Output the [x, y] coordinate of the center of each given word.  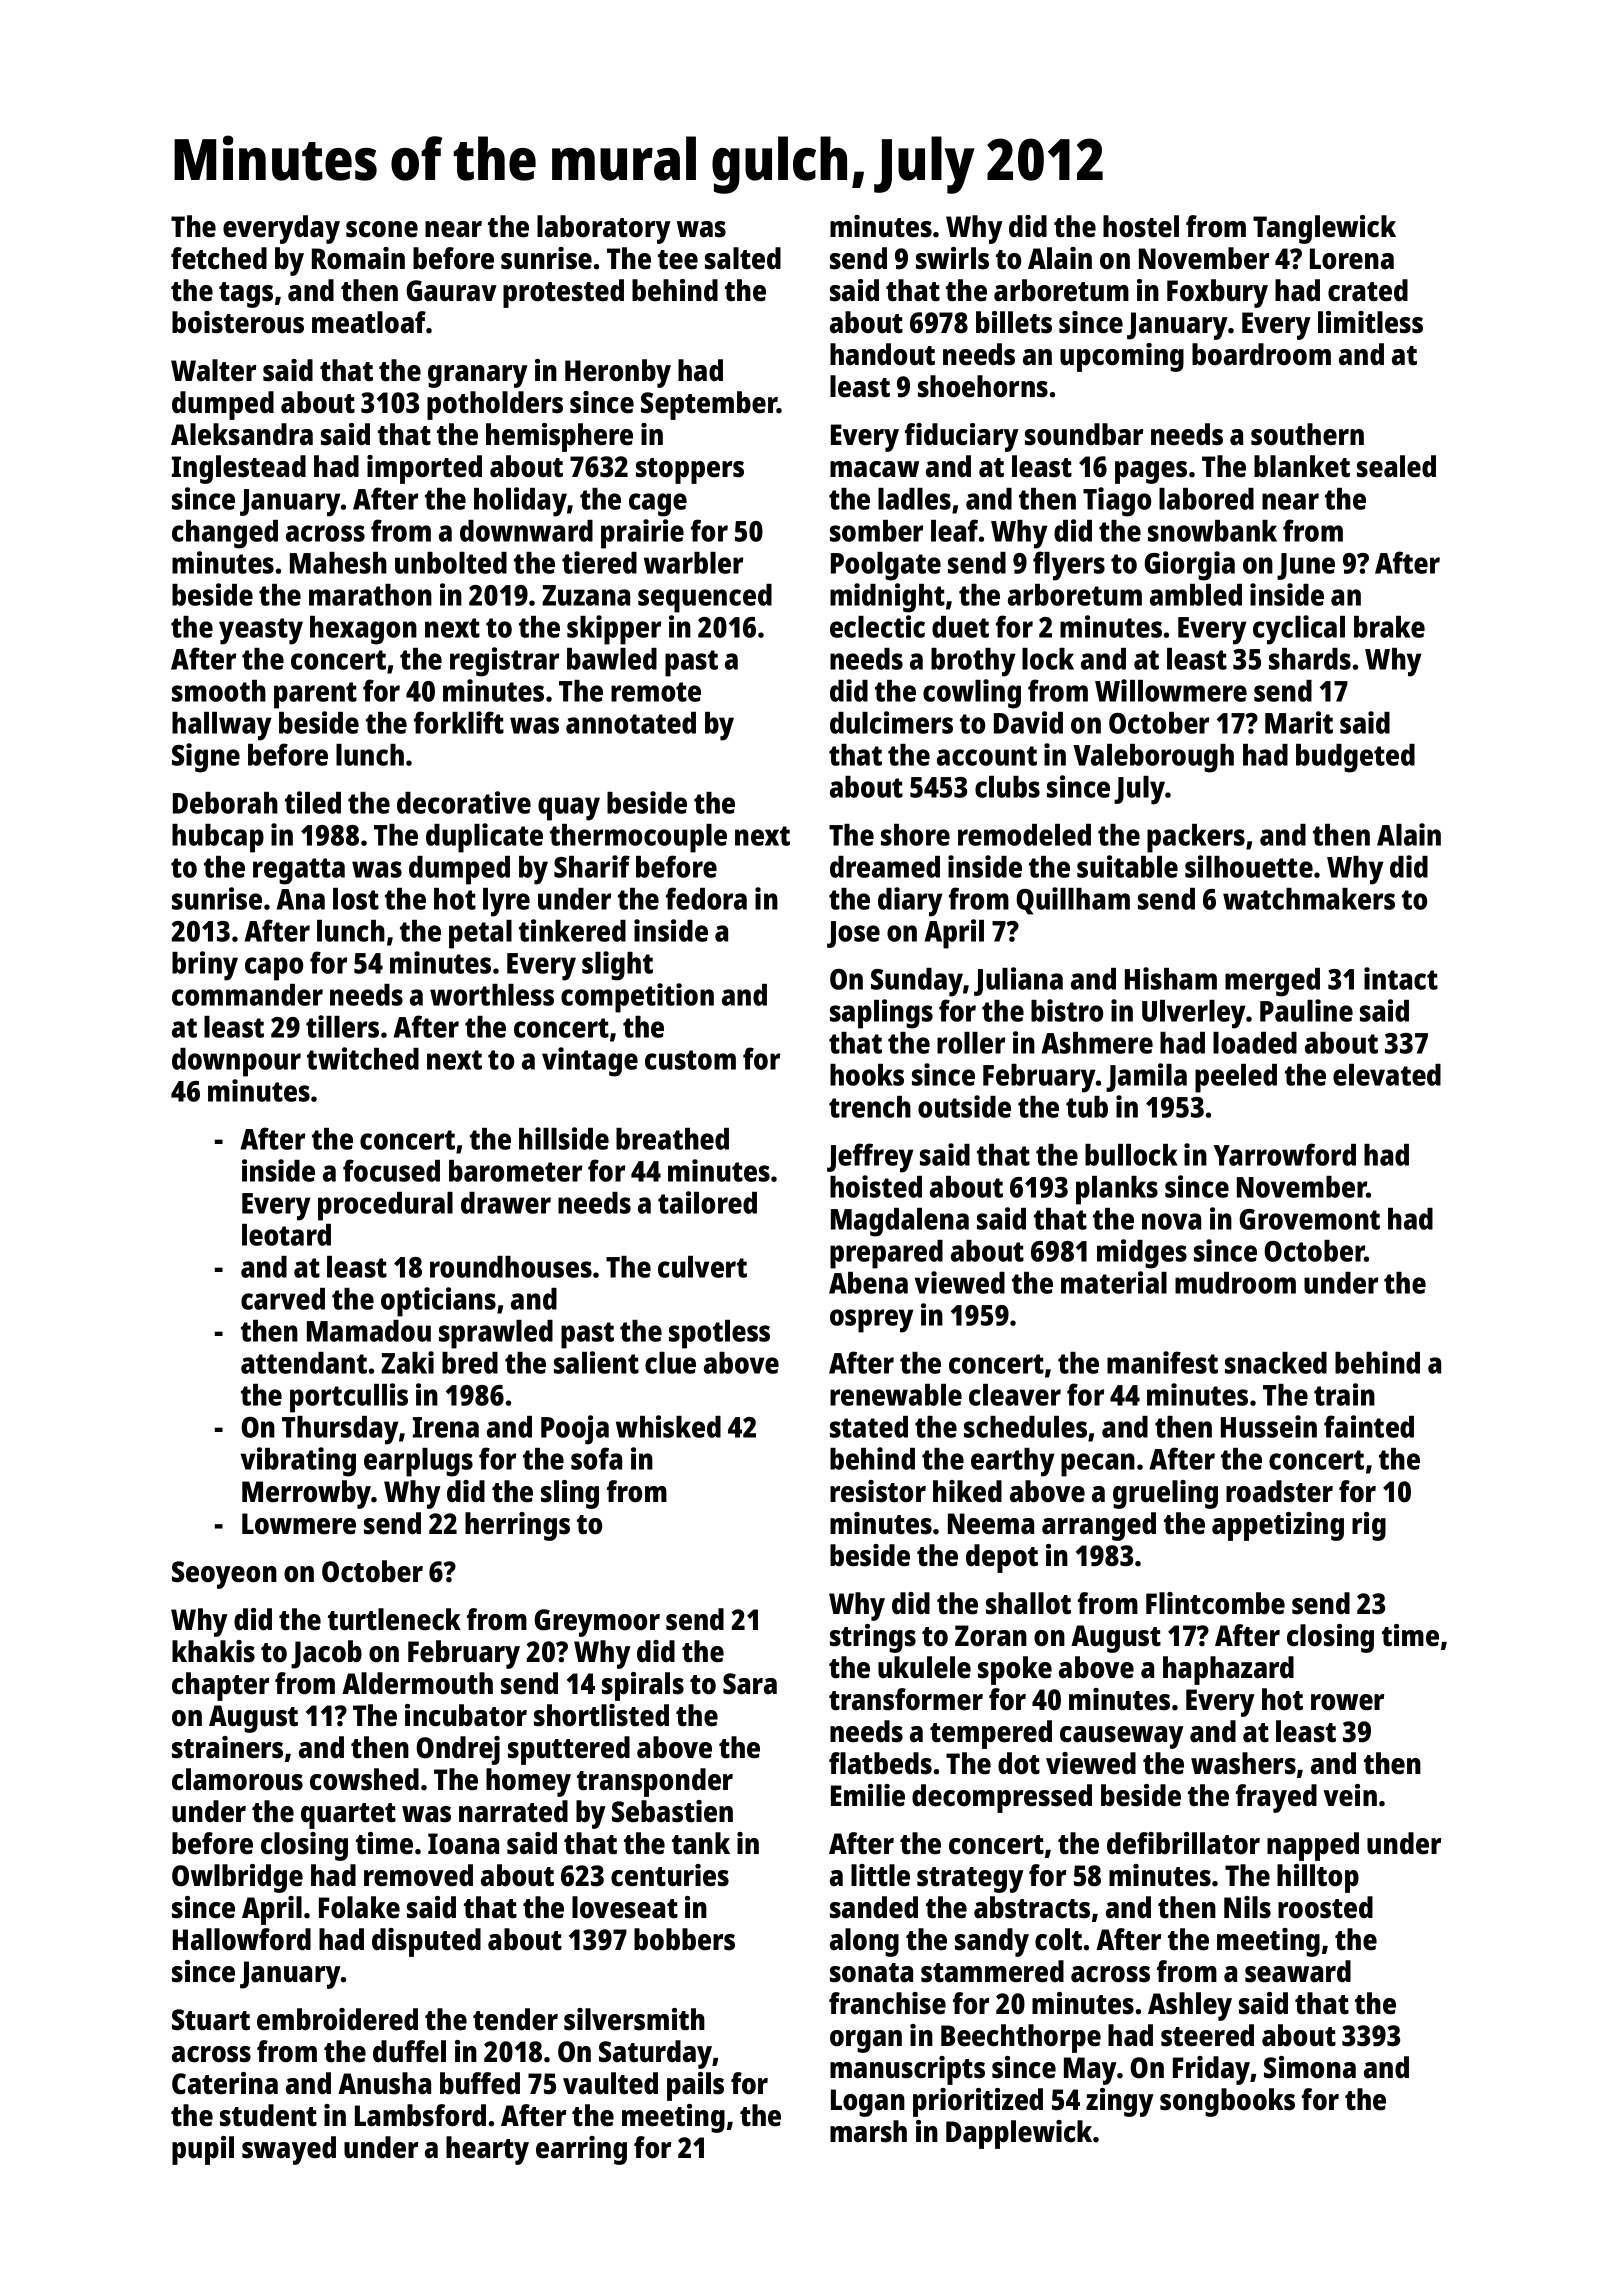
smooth [219, 691]
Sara [750, 1684]
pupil [203, 2150]
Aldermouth [417, 1683]
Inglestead [239, 469]
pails [695, 2086]
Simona [1310, 2067]
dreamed [885, 867]
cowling [972, 694]
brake [1389, 627]
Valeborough [1153, 758]
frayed [1276, 1798]
